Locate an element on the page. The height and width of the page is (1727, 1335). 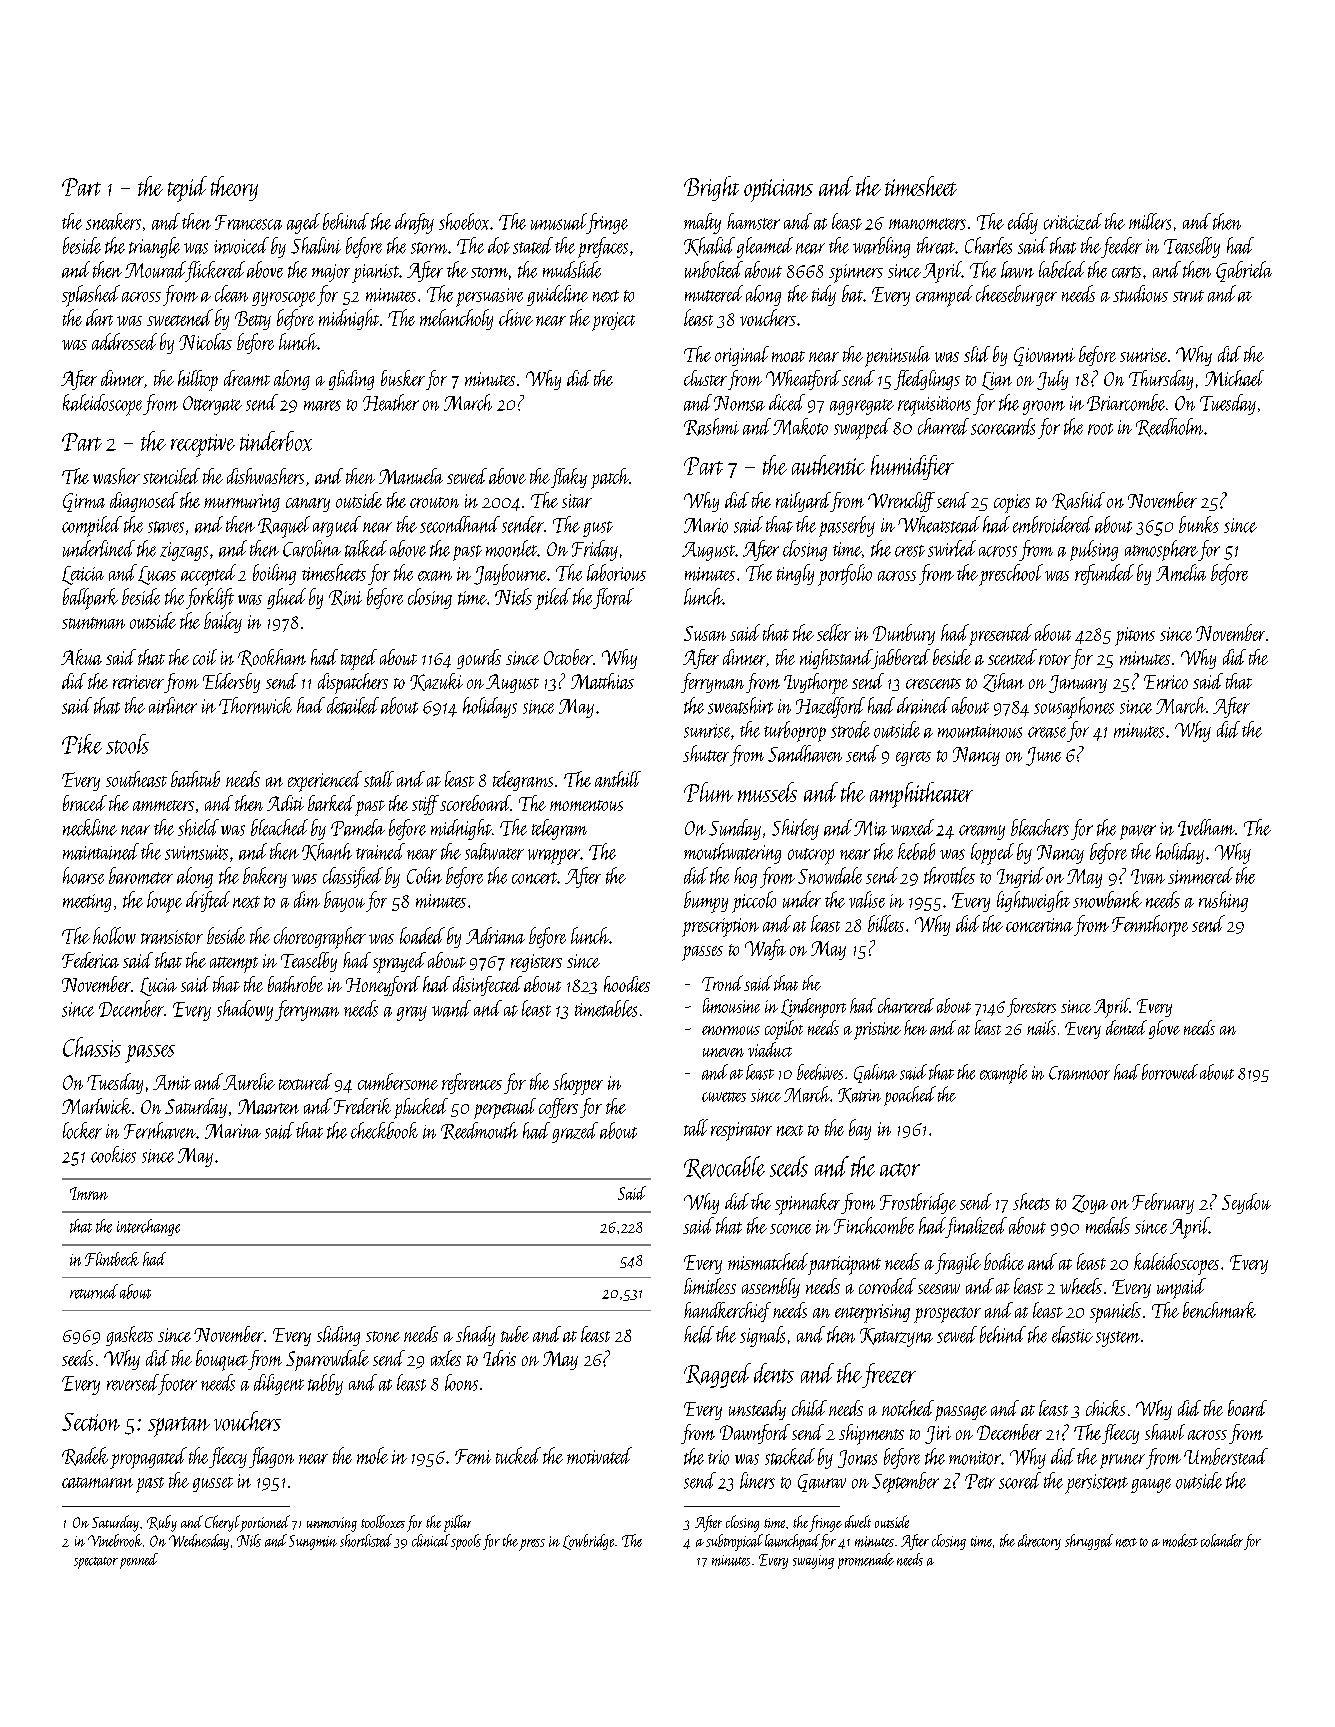
lawn is located at coordinates (1017, 269).
